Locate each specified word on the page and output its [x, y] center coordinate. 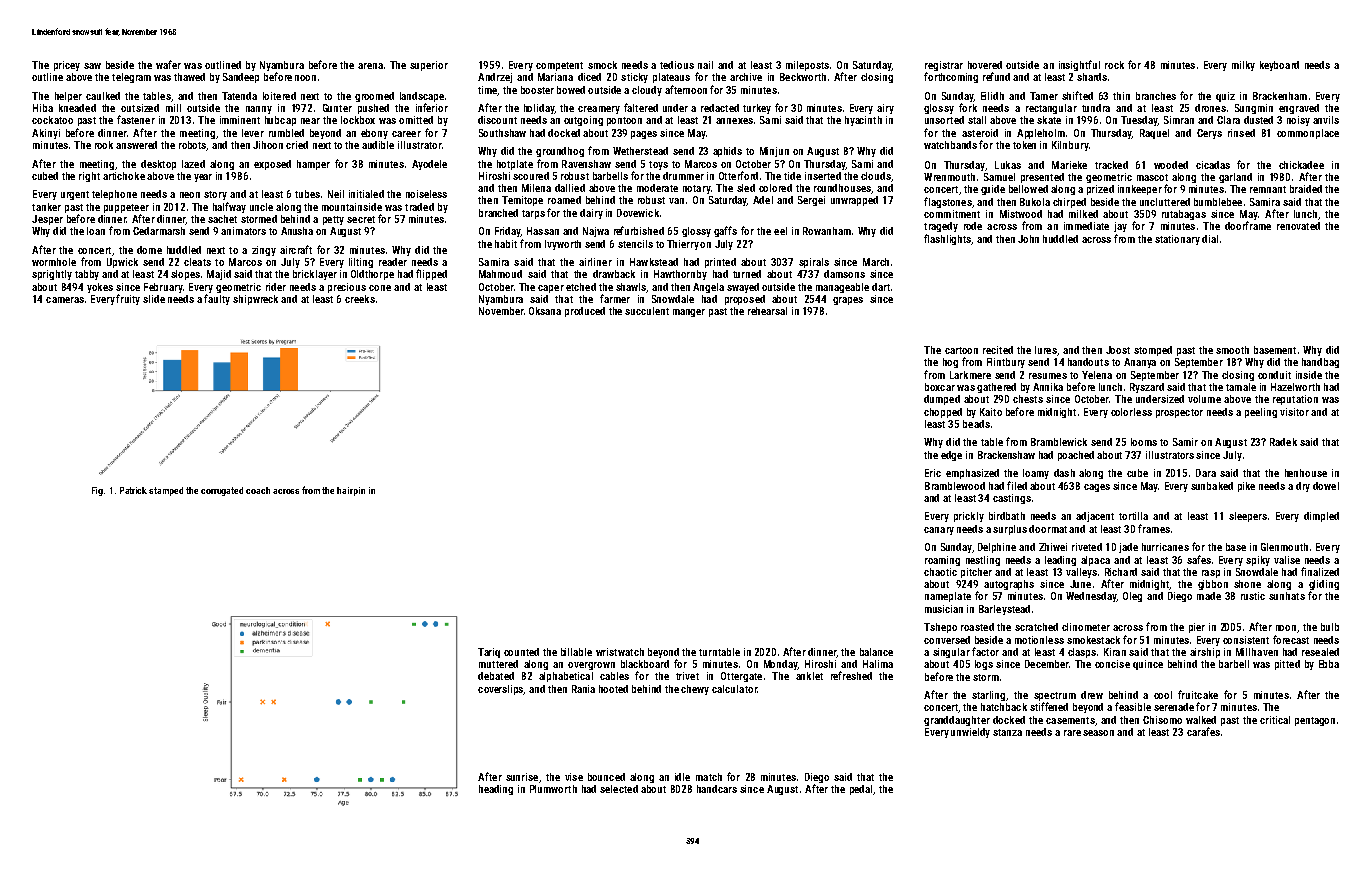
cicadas [1213, 165]
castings [1012, 499]
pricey [67, 66]
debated [496, 676]
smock [602, 65]
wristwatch [620, 652]
